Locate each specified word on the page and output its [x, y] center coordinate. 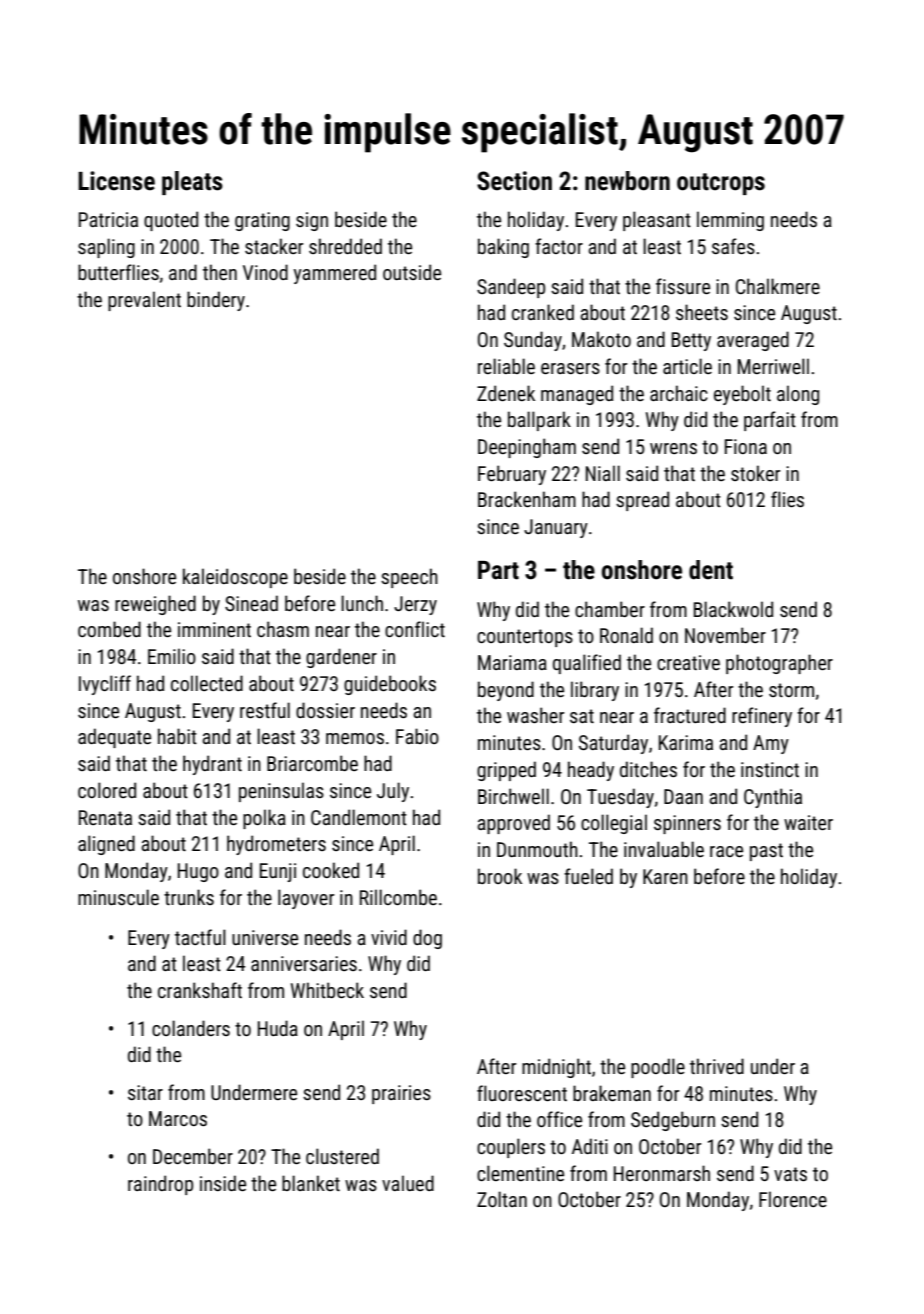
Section [514, 181]
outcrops [721, 184]
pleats [192, 183]
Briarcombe [312, 763]
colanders [191, 1028]
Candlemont [359, 817]
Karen [665, 876]
